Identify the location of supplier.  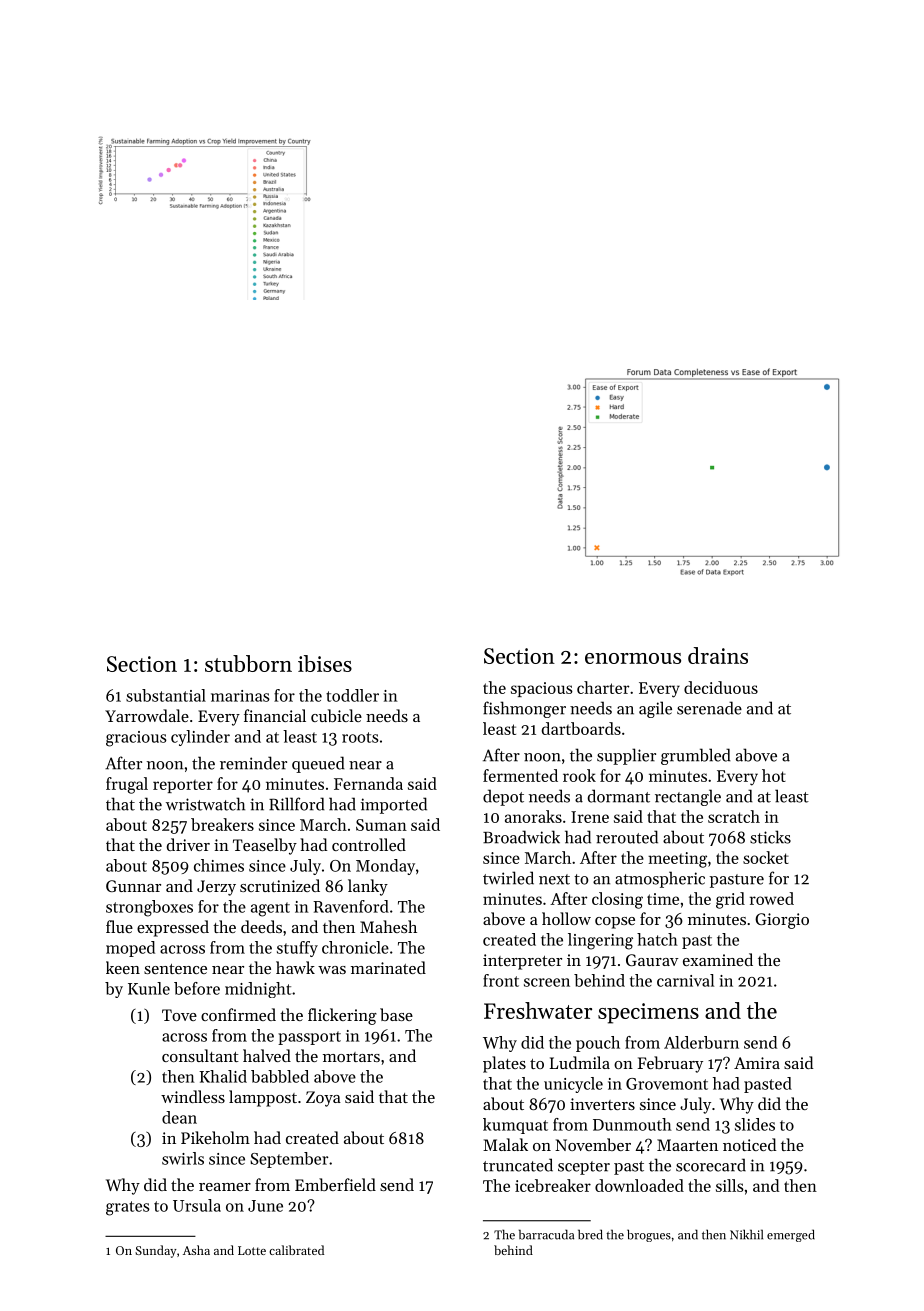
(626, 756).
